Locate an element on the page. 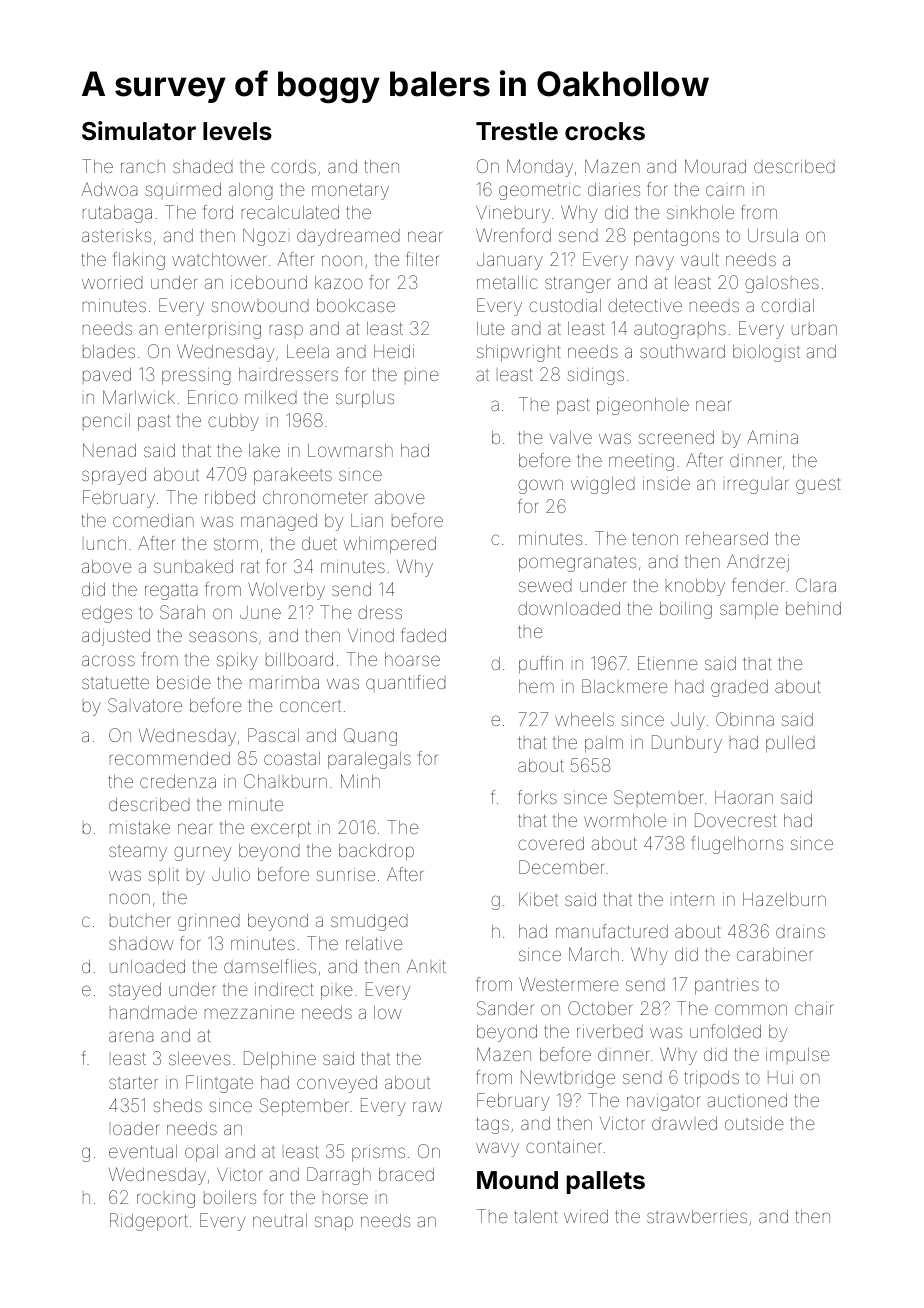 This document has width=924, height=1308. Ridgeport is located at coordinates (149, 1222).
